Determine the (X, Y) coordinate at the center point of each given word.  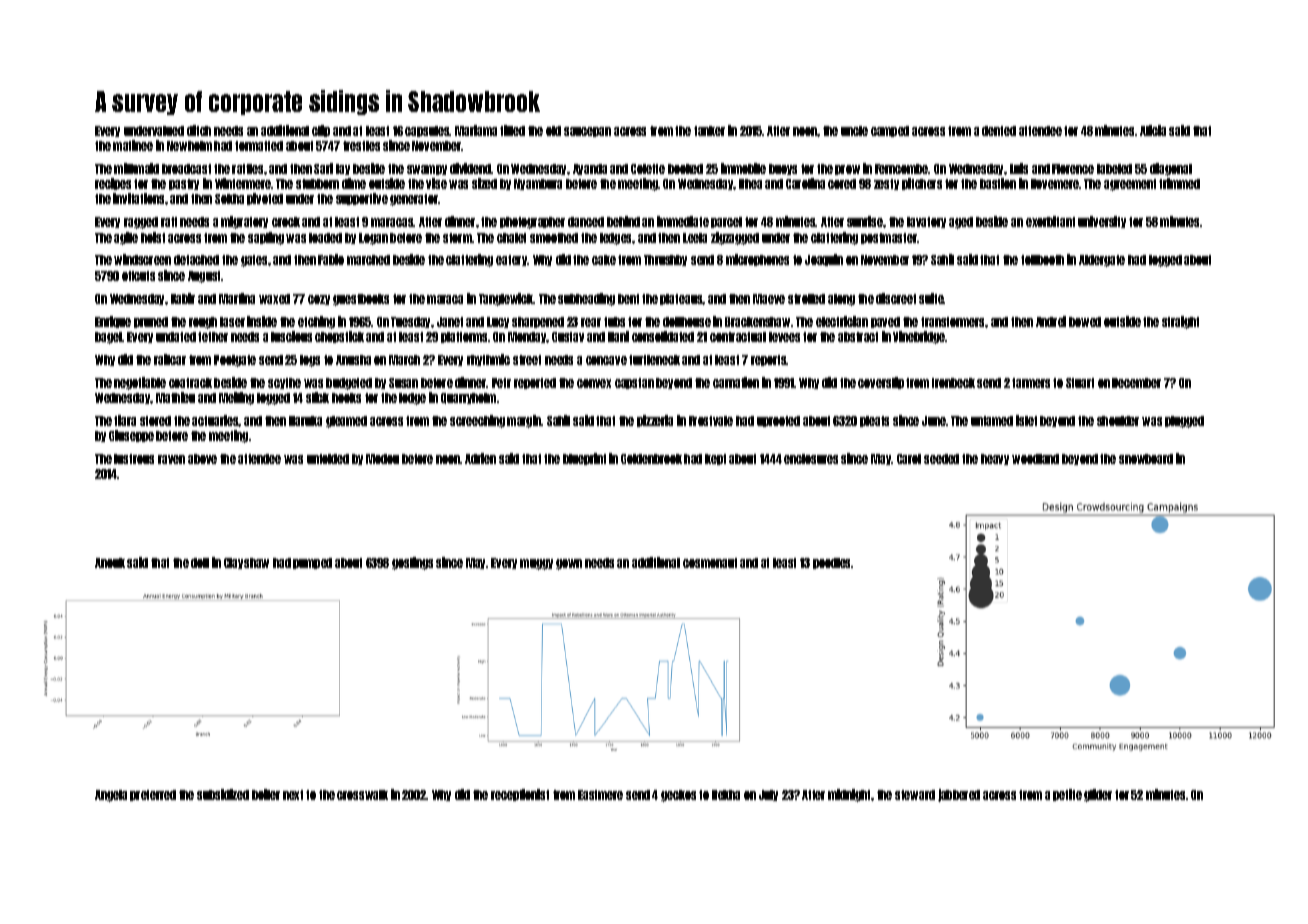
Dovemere (1055, 184)
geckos (678, 796)
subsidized (223, 794)
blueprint (584, 459)
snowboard (1146, 459)
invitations (138, 198)
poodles (832, 563)
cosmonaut (710, 563)
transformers (952, 322)
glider (1098, 795)
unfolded (328, 459)
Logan (373, 239)
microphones (757, 260)
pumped (312, 563)
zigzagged (735, 238)
